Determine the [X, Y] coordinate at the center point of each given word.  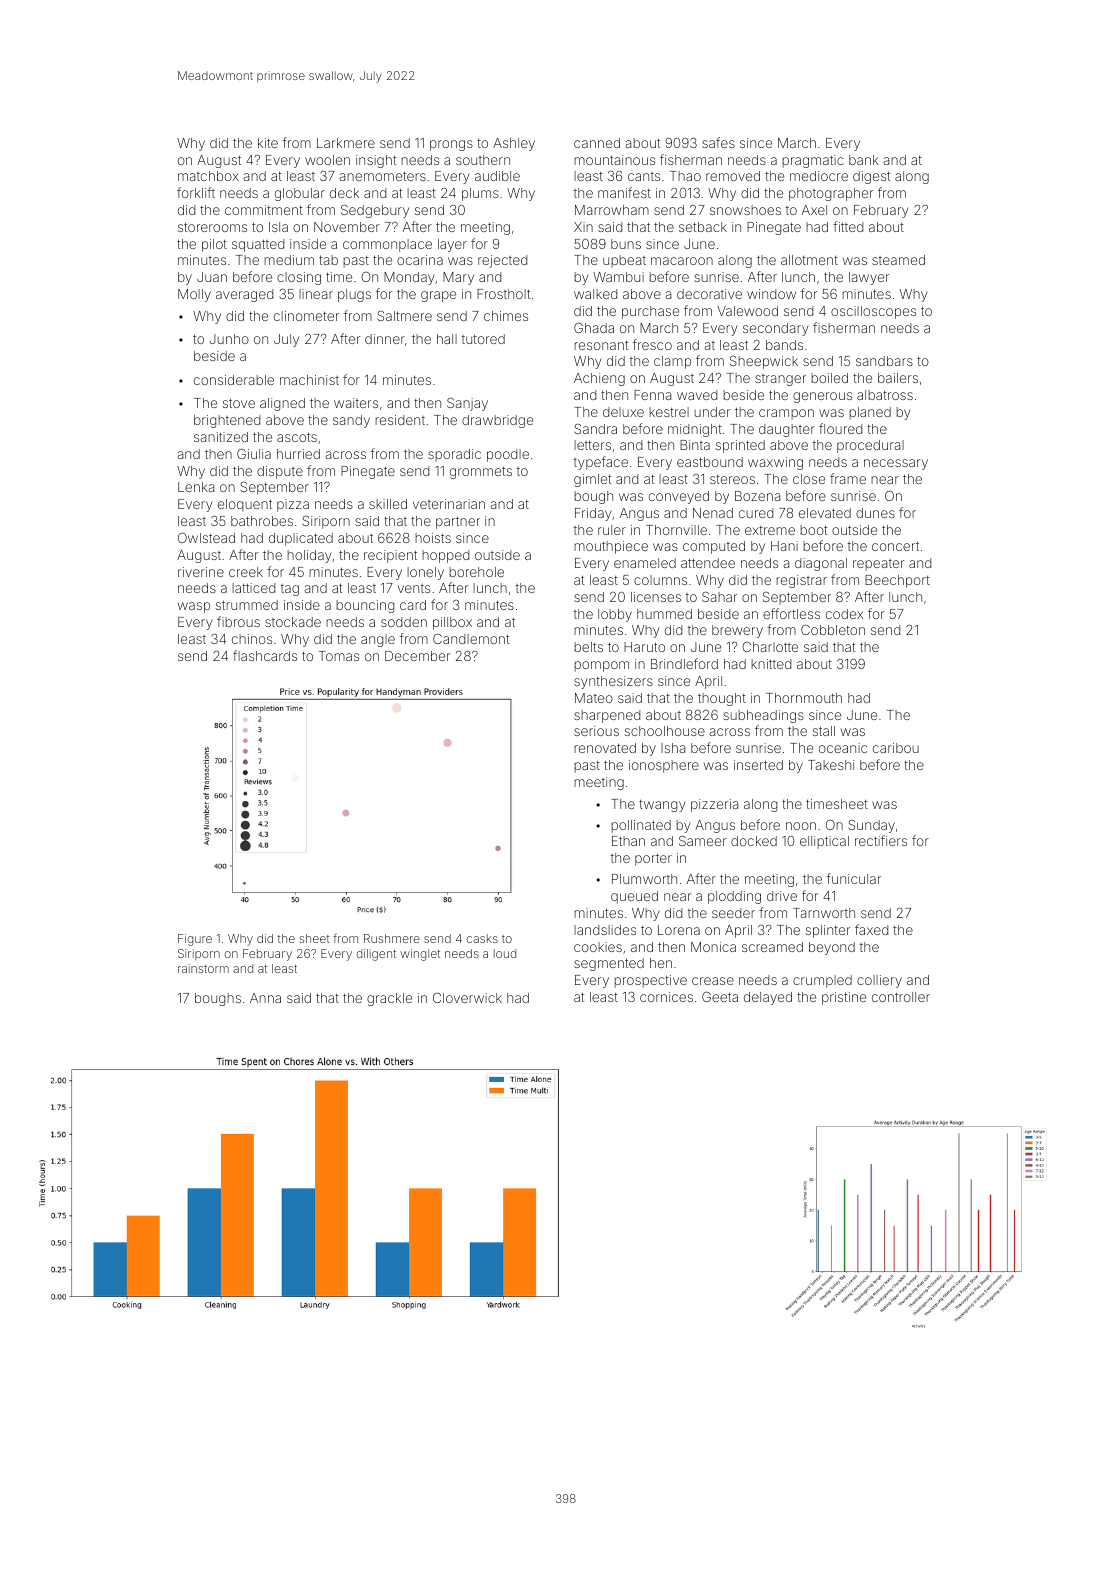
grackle [389, 999]
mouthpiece [611, 547]
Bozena [757, 496]
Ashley [514, 144]
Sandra [595, 429]
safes [718, 142]
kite [268, 143]
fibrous [238, 621]
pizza [293, 505]
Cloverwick [467, 998]
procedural [870, 446]
